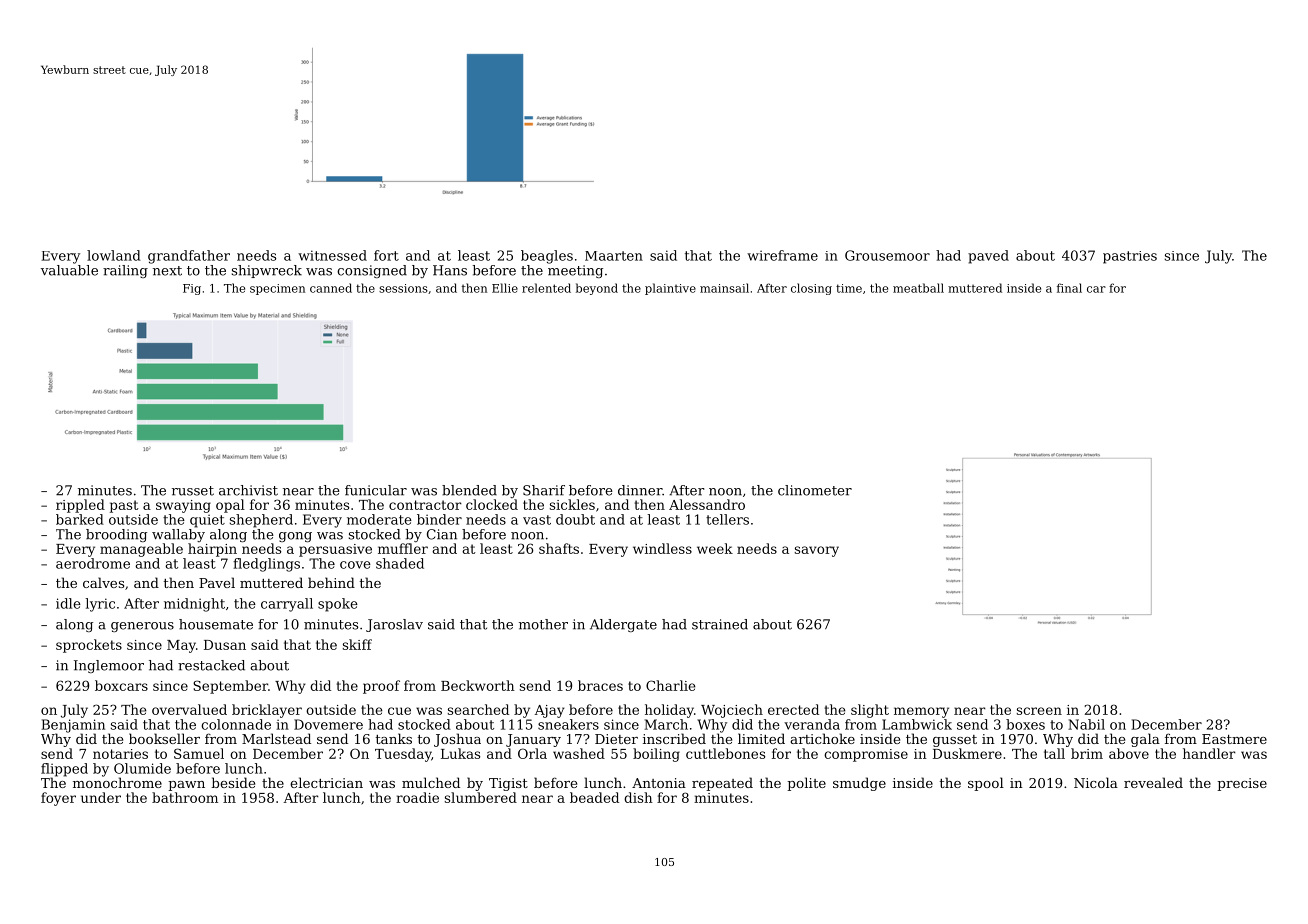 The height and width of the document is (924, 1308). What do you see at coordinates (338, 605) in the document?
I see `spoke` at bounding box center [338, 605].
